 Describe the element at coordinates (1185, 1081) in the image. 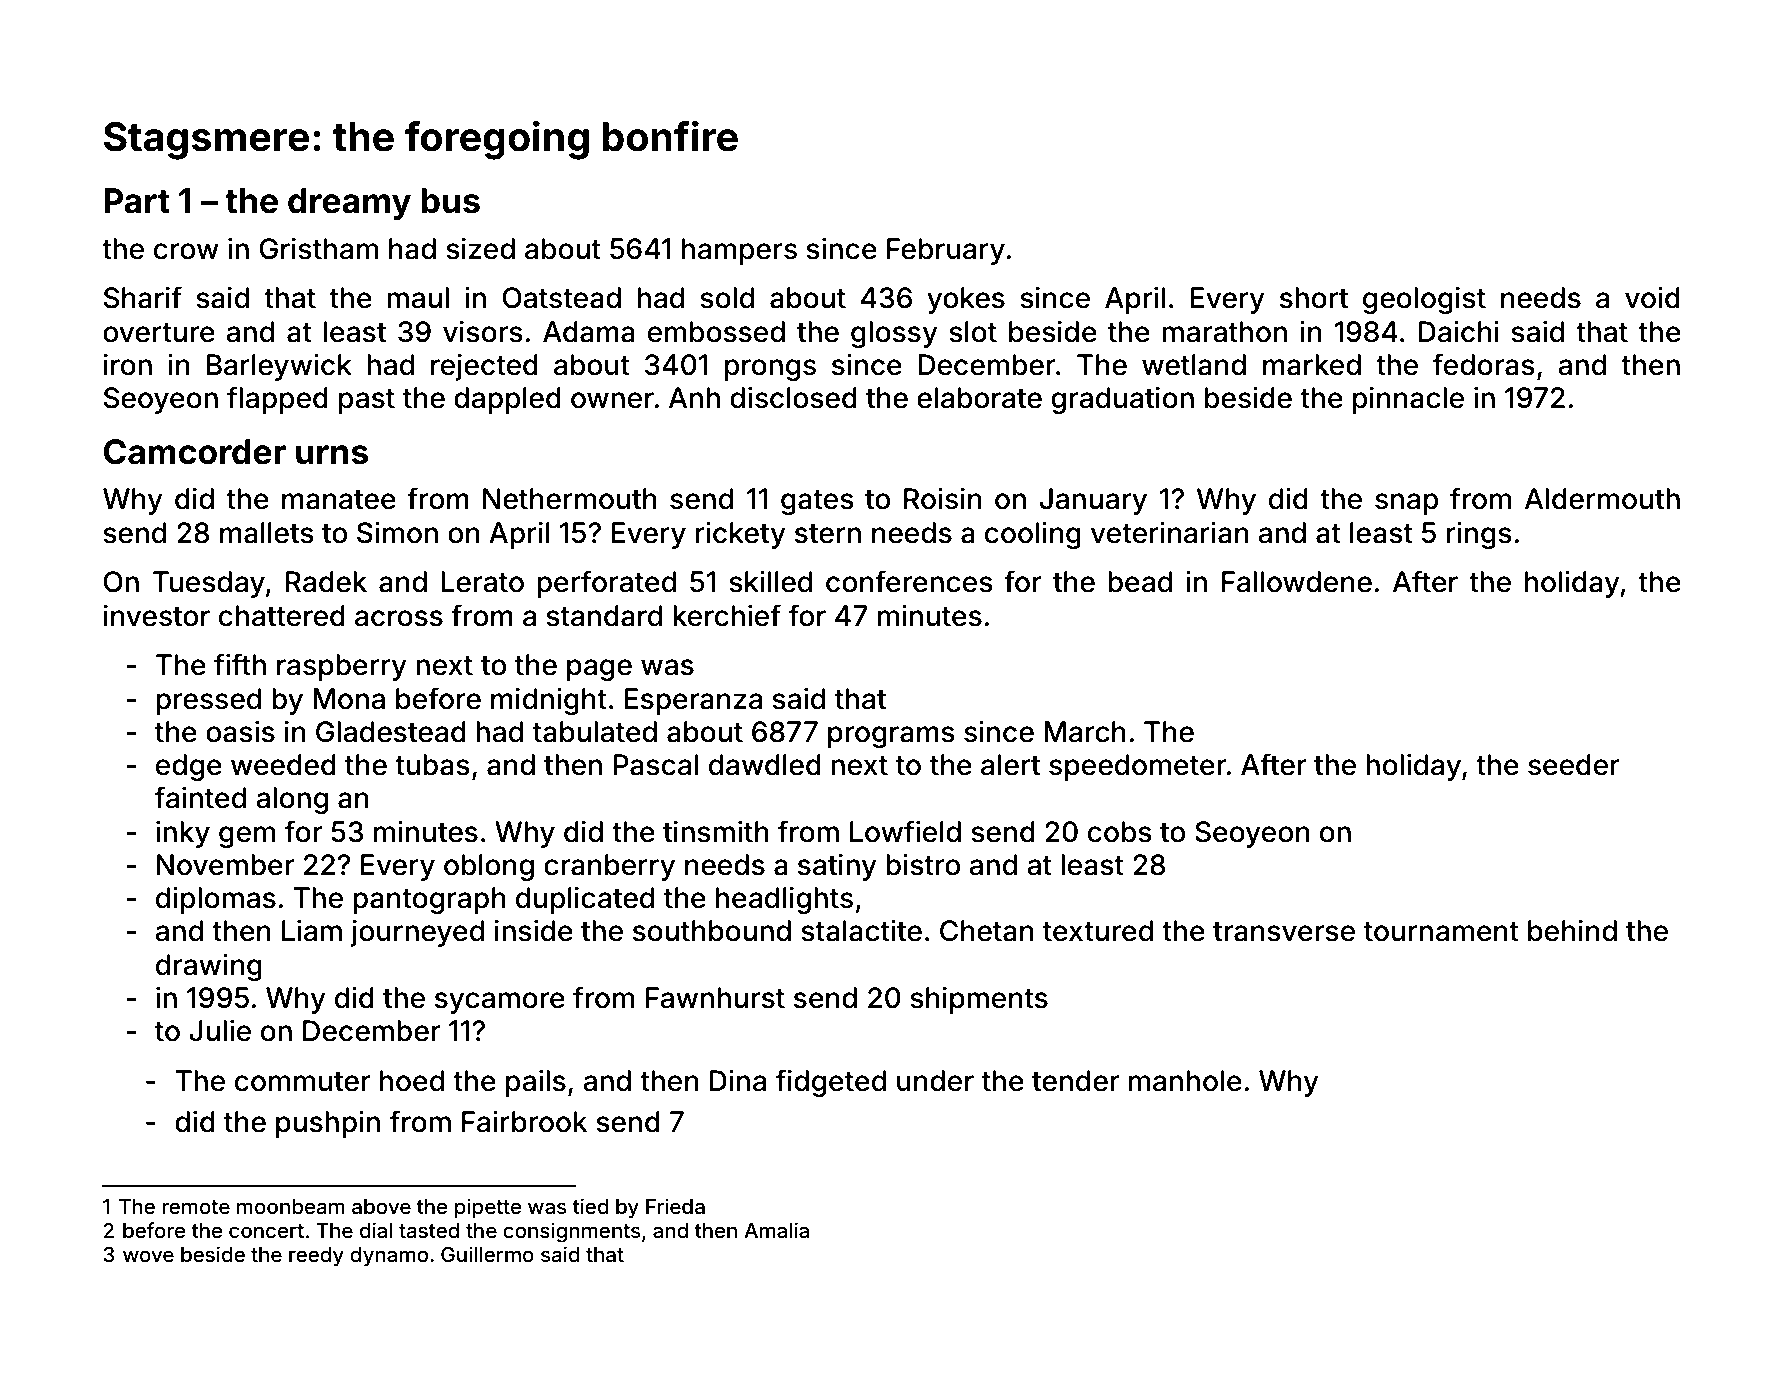

I see `manhole` at that location.
